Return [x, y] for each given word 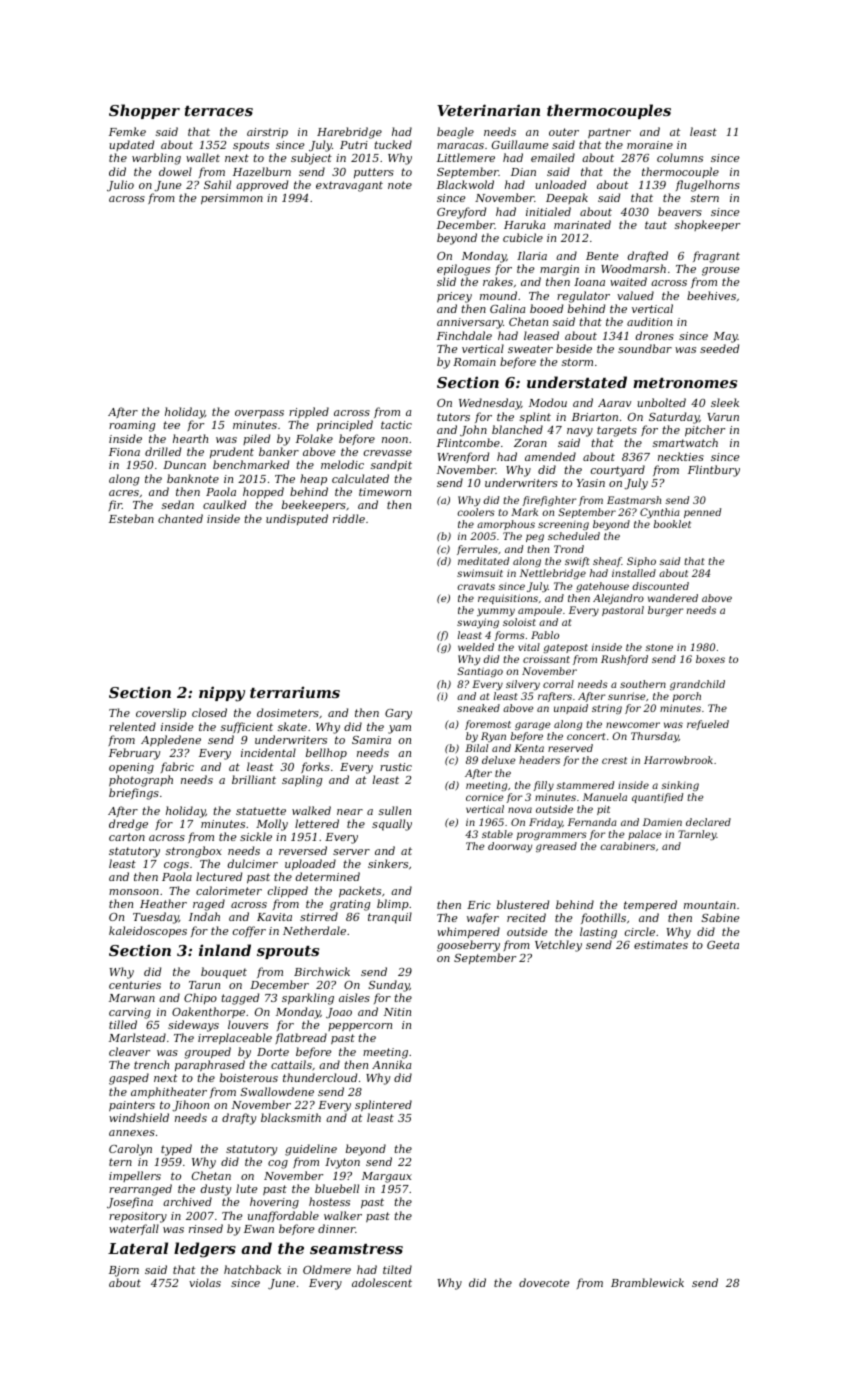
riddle [349, 518]
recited [526, 917]
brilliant [254, 779]
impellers [135, 1176]
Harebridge [349, 133]
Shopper [144, 111]
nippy [222, 694]
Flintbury [714, 471]
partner [609, 133]
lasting [598, 933]
